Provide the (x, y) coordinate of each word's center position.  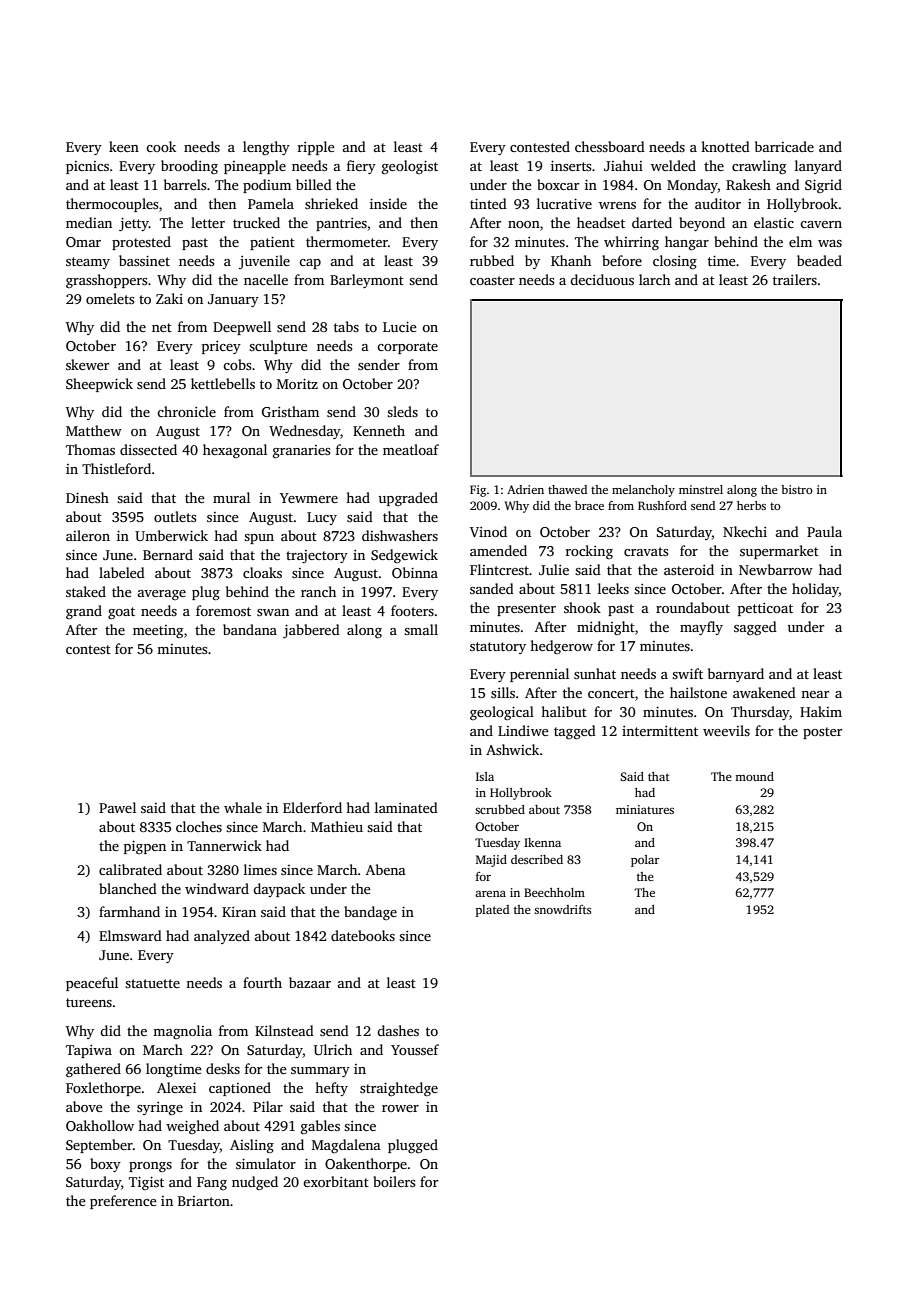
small (421, 629)
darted (652, 222)
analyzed (222, 937)
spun (259, 539)
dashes (398, 1030)
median (89, 222)
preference (123, 1202)
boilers (394, 1181)
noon (524, 224)
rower (400, 1108)
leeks (613, 588)
